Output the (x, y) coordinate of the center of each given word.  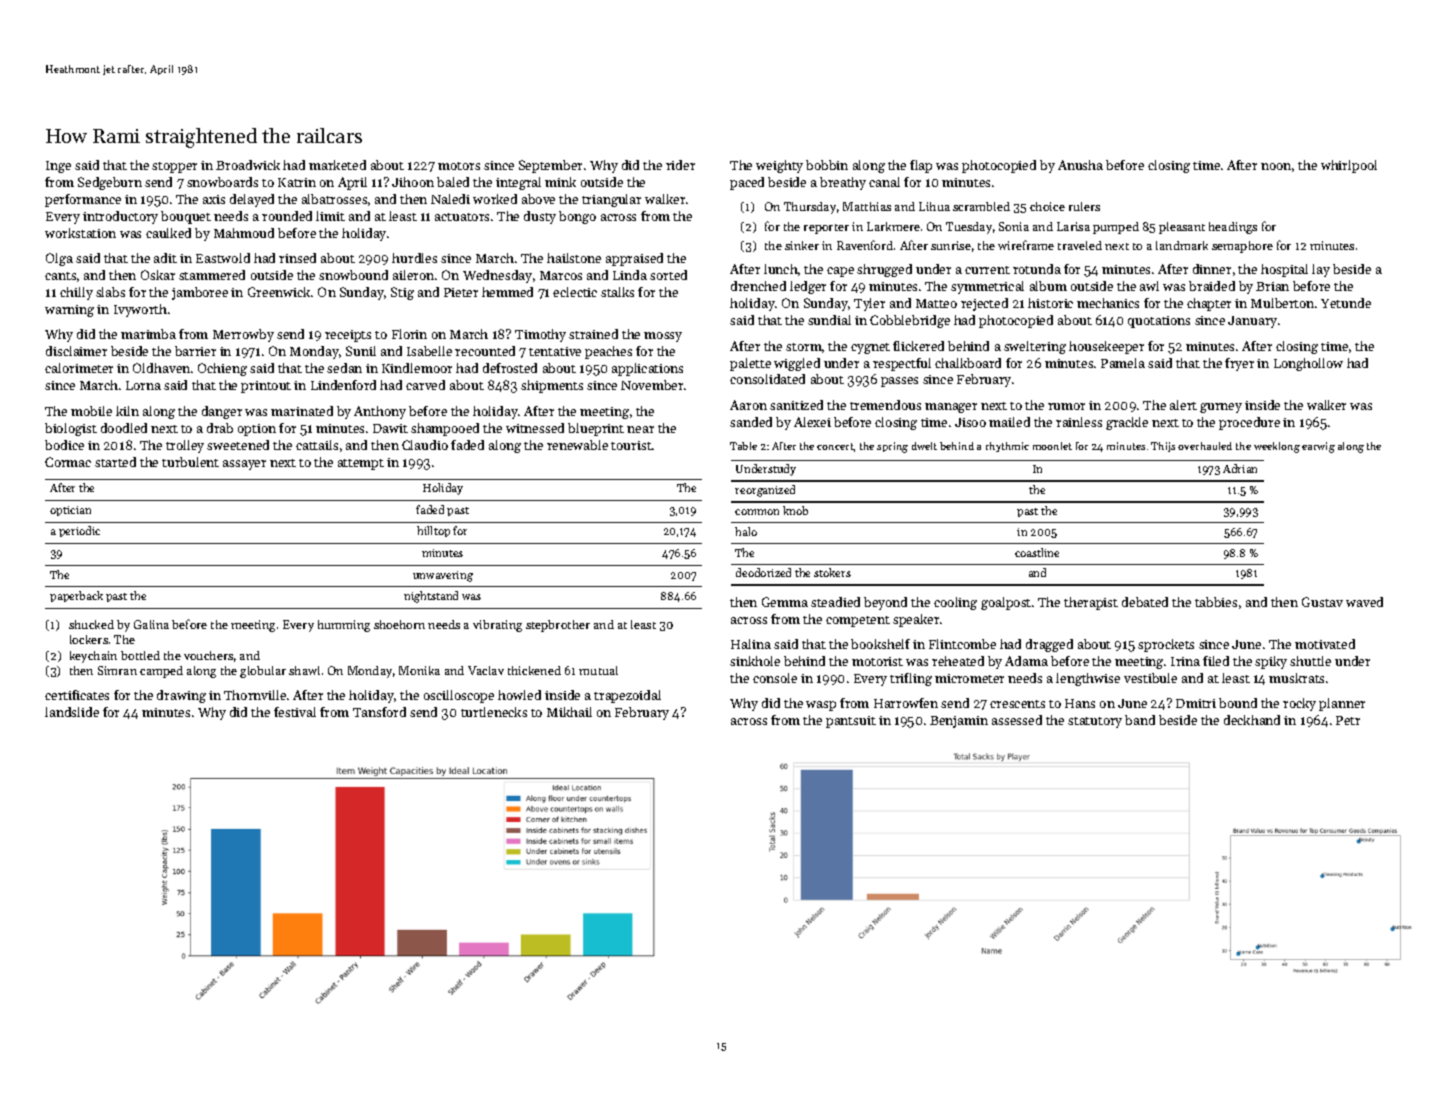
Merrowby (243, 335)
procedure (1249, 423)
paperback (76, 596)
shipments (552, 386)
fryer (1239, 364)
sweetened (238, 445)
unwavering (443, 576)
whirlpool (1349, 166)
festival (295, 712)
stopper (174, 167)
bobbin (827, 165)
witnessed (535, 428)
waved (1364, 602)
